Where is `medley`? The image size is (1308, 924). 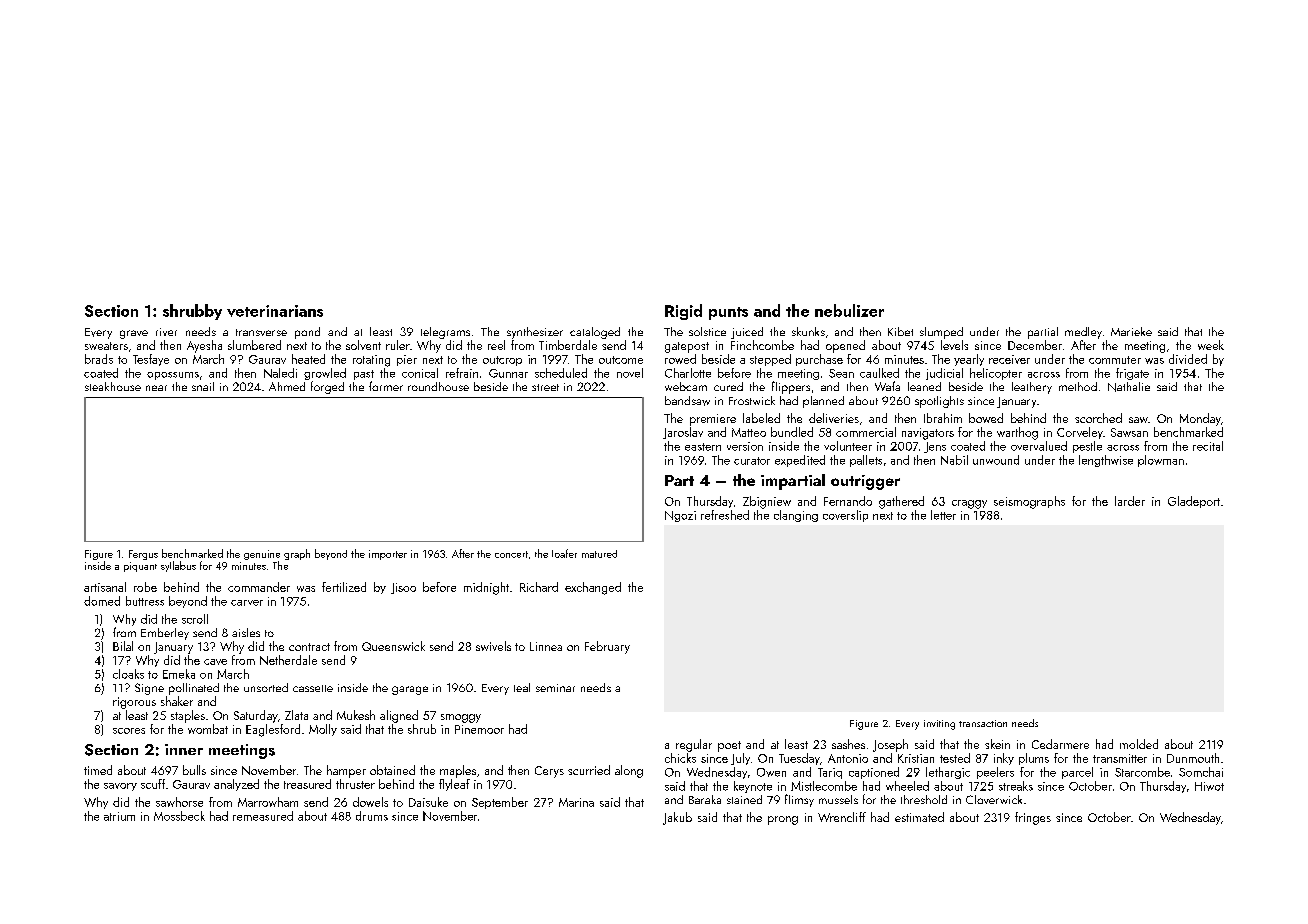
medley is located at coordinates (1083, 333).
